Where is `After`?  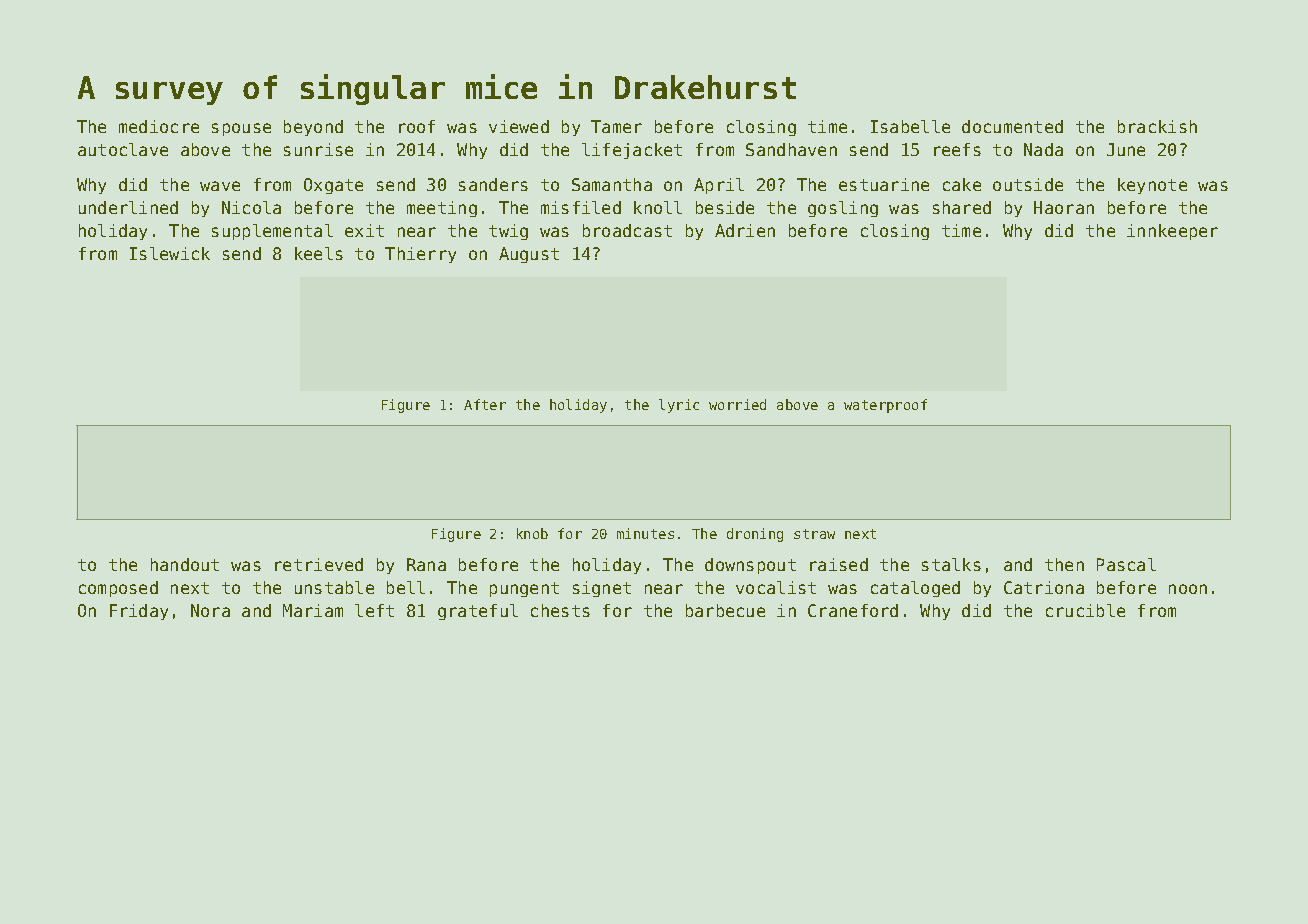
After is located at coordinates (485, 404).
